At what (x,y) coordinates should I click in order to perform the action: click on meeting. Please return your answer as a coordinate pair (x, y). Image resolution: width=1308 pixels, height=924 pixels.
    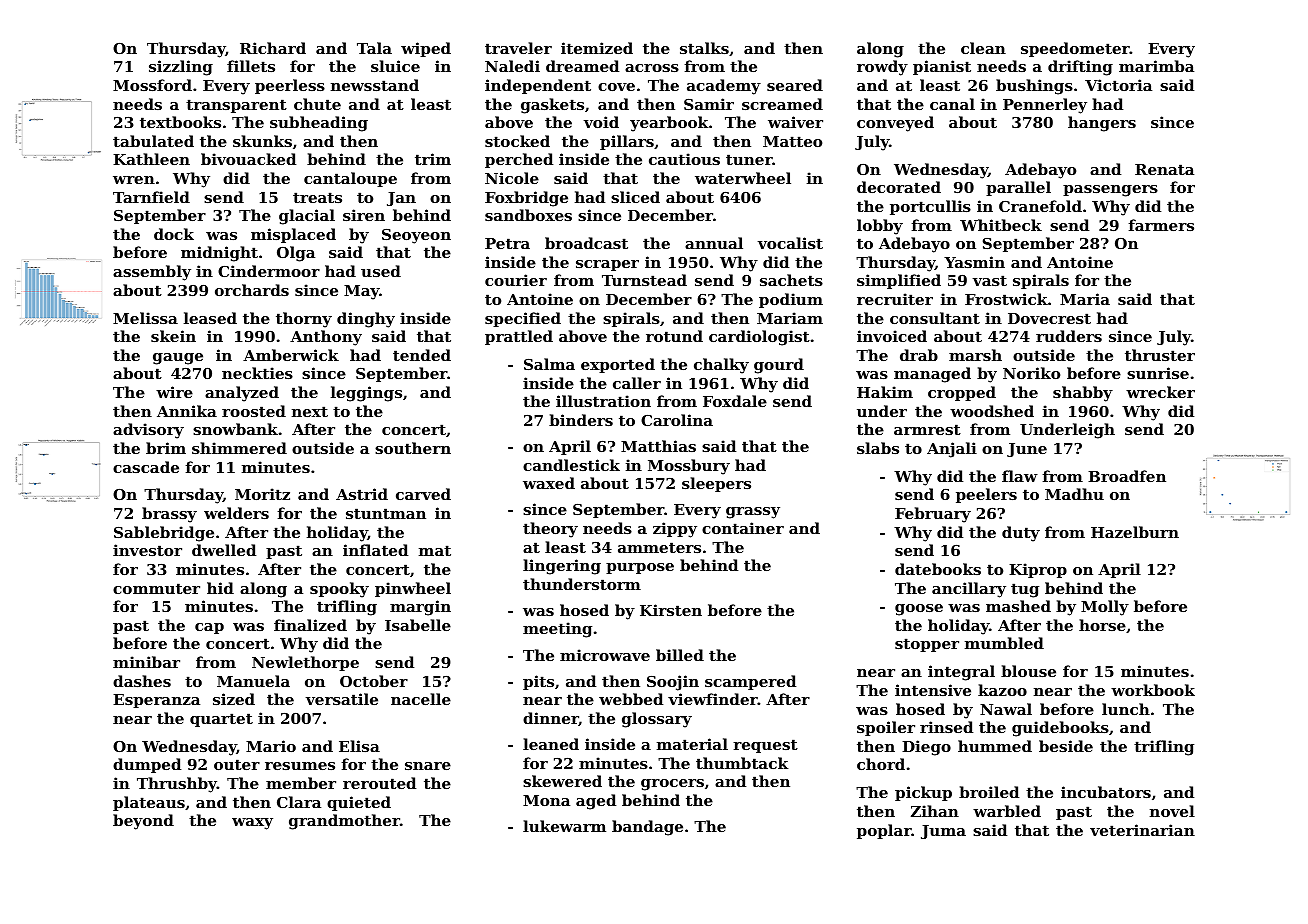
    Looking at the image, I should click on (557, 630).
